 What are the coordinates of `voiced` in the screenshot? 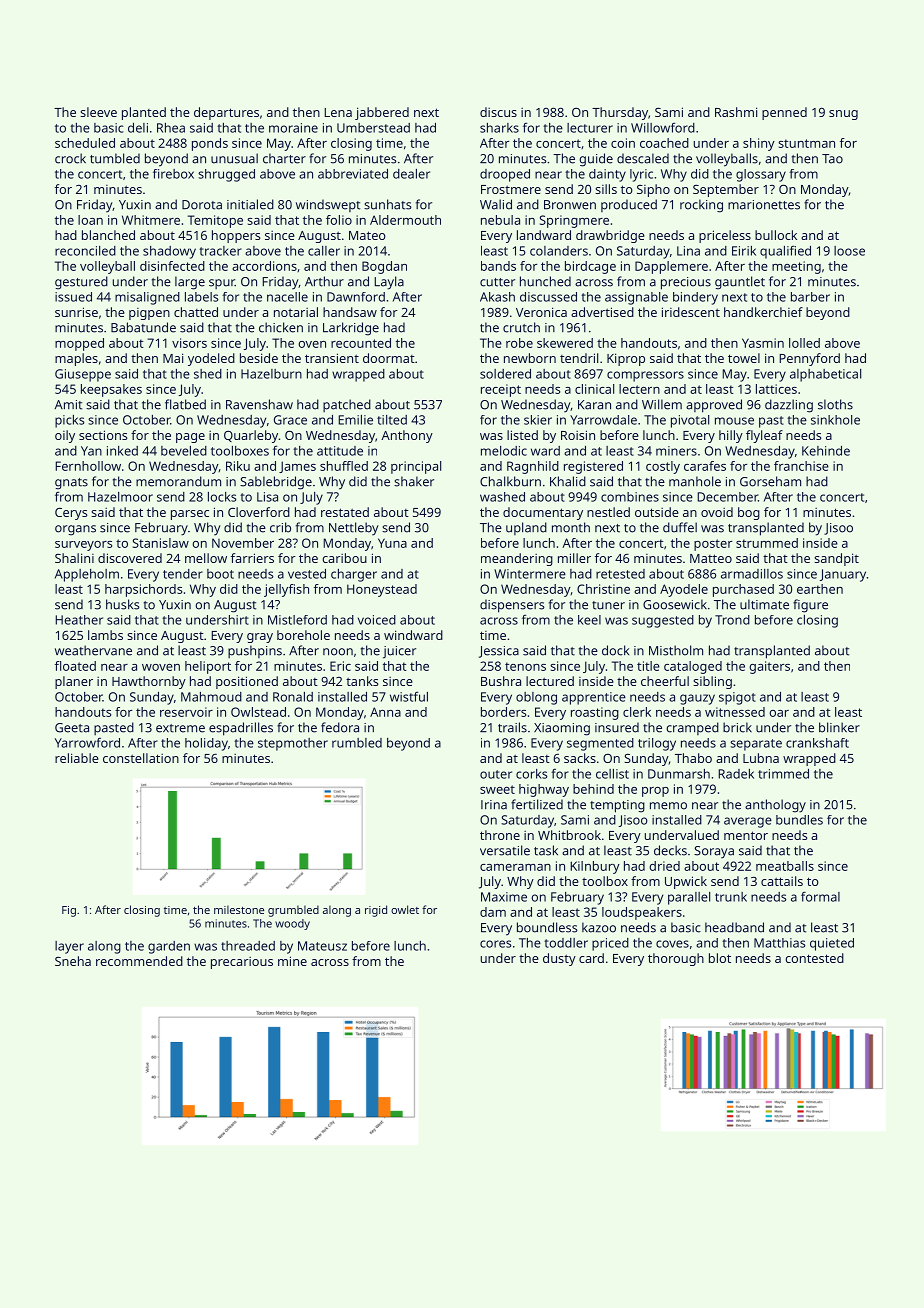 It's located at (377, 620).
